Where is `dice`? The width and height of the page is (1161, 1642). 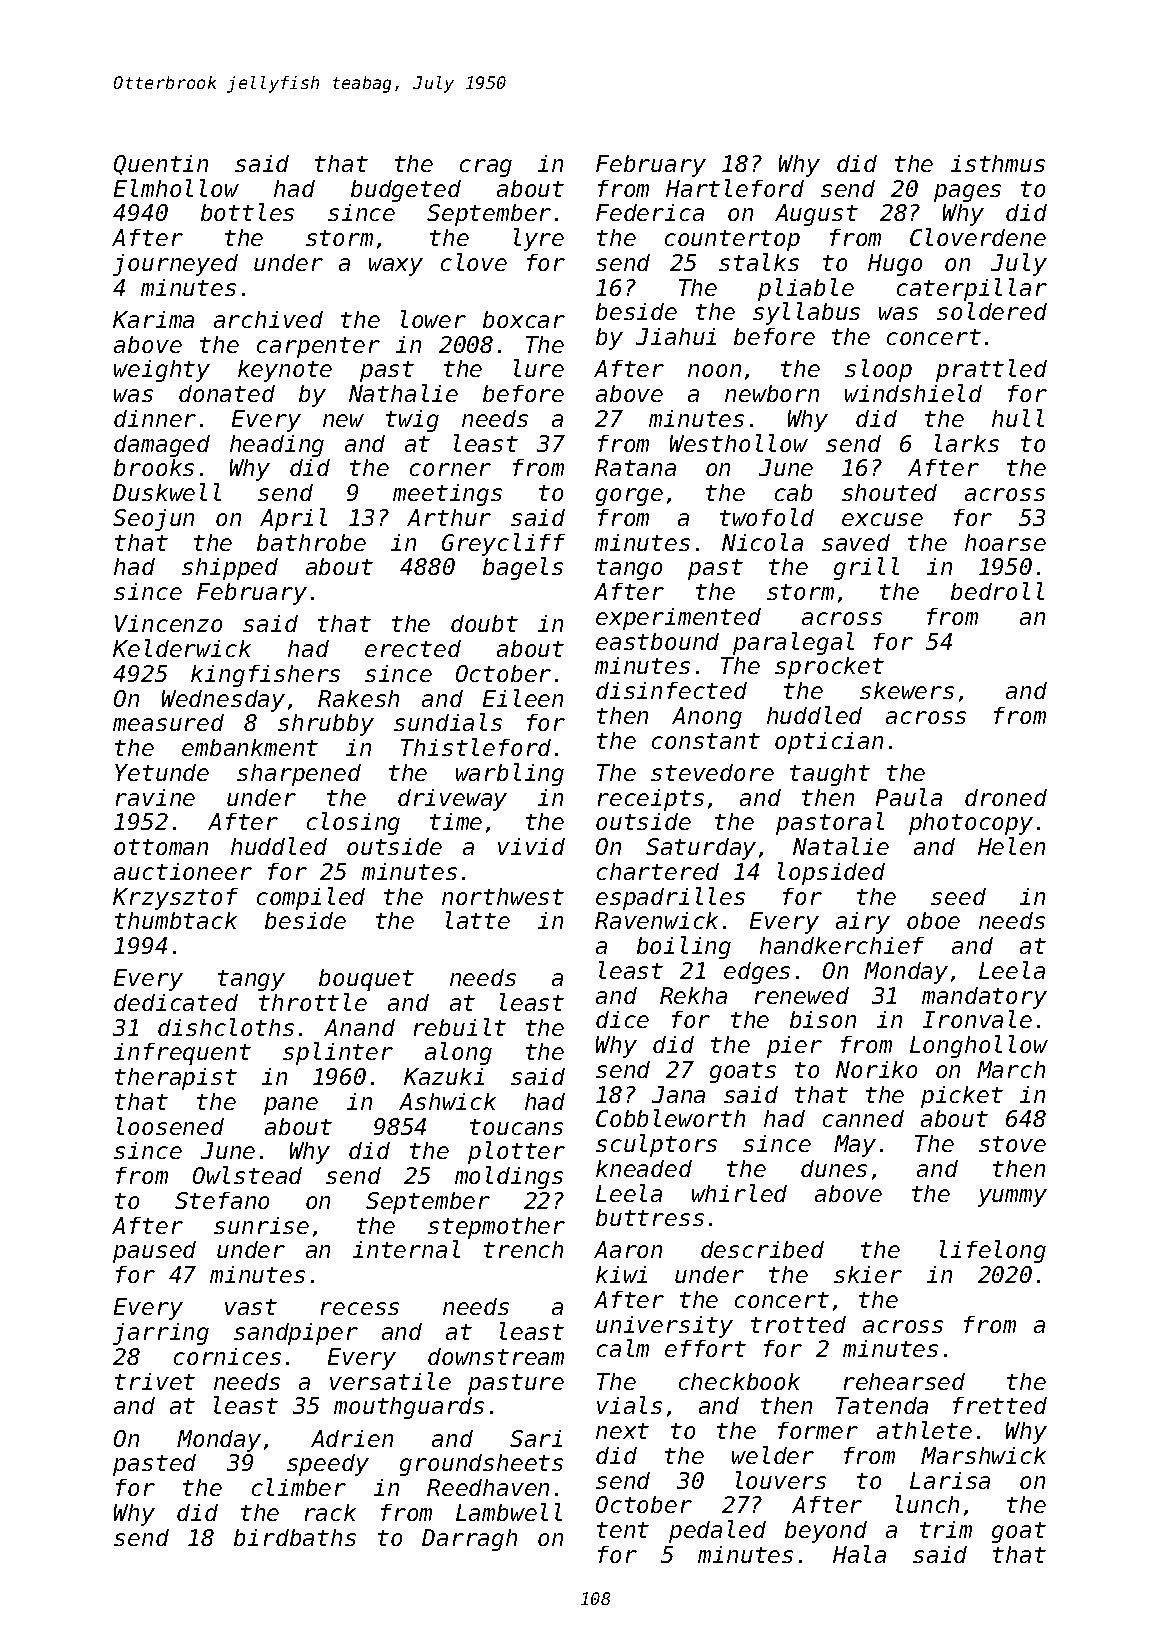
dice is located at coordinates (622, 1019).
